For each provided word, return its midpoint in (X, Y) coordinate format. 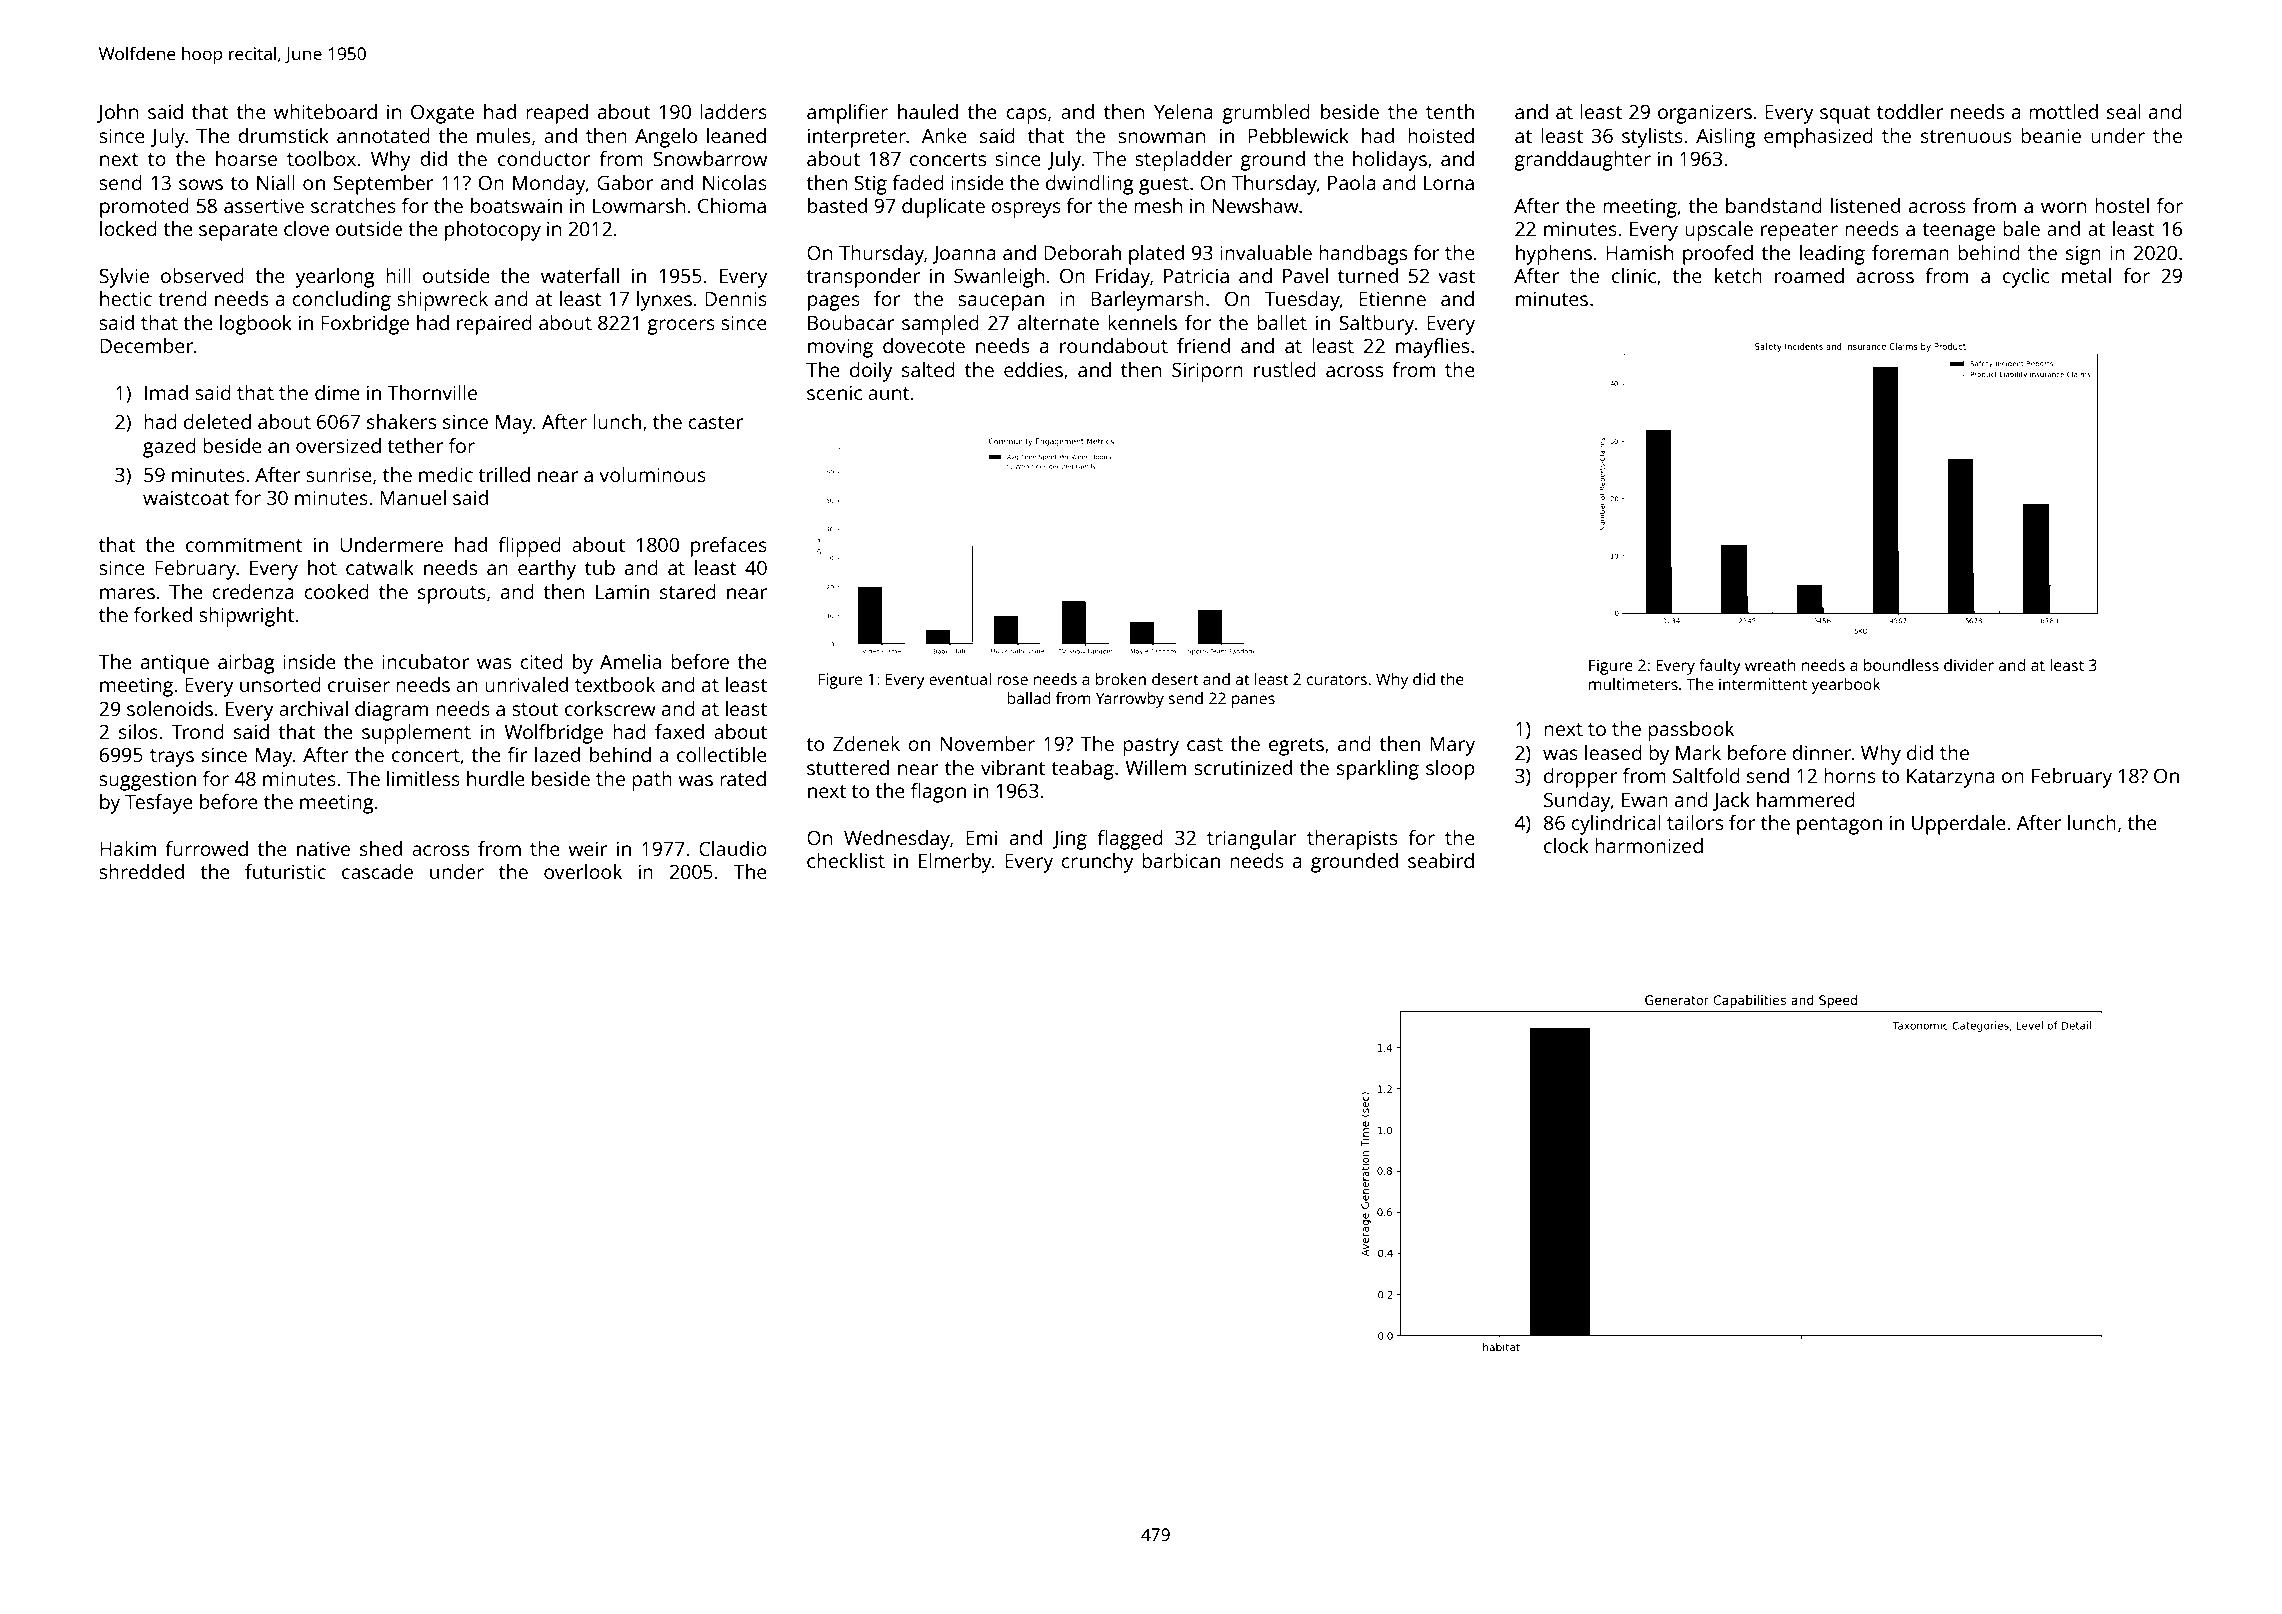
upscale (1719, 231)
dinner (1822, 752)
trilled (504, 474)
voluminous (652, 474)
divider (1969, 665)
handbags (1363, 255)
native (323, 848)
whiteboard (325, 111)
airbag (246, 664)
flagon (938, 793)
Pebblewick (1298, 135)
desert (1175, 679)
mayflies (1432, 348)
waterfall (580, 275)
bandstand (1774, 205)
